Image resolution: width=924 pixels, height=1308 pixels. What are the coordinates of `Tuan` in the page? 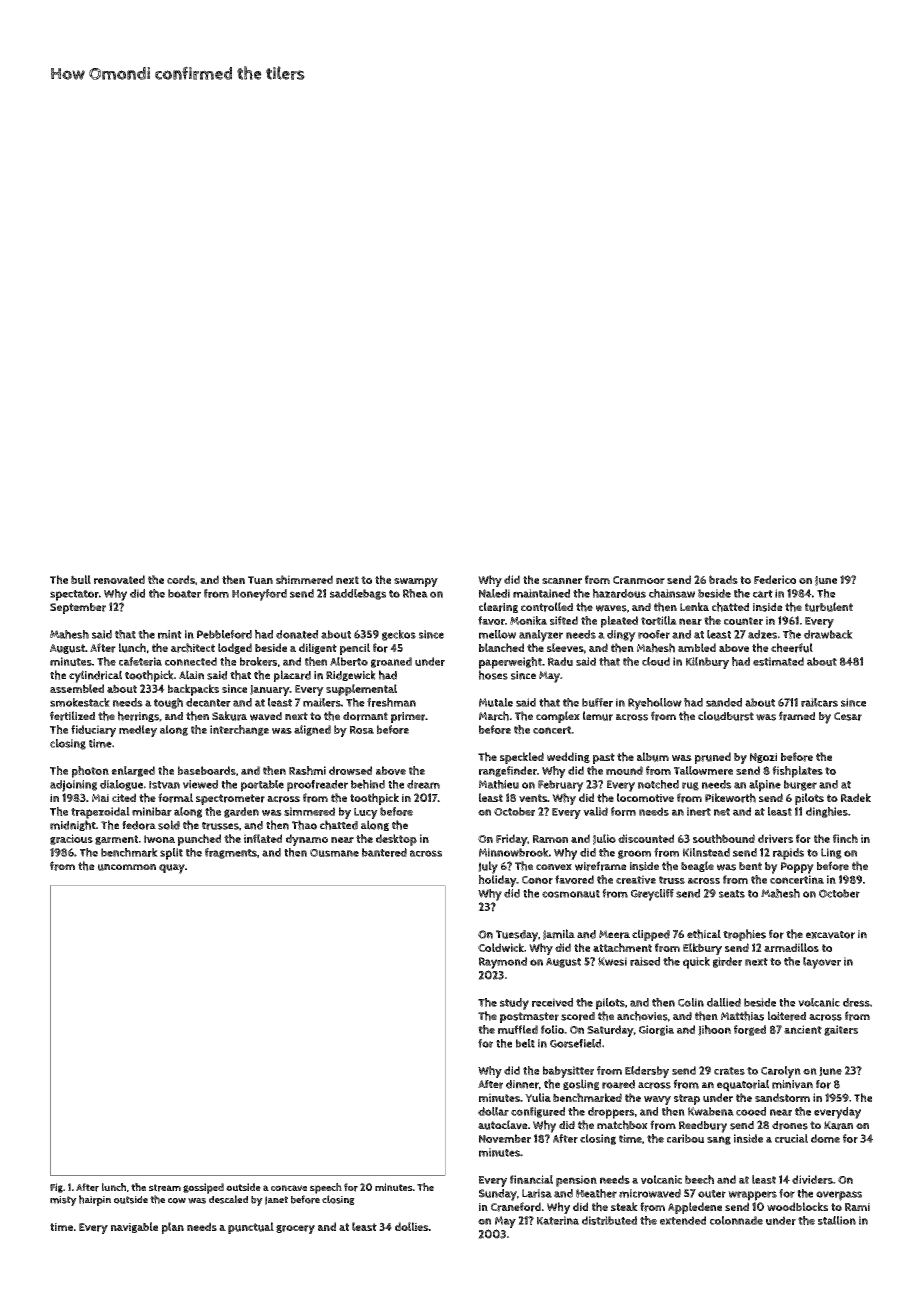 It's located at (260, 580).
